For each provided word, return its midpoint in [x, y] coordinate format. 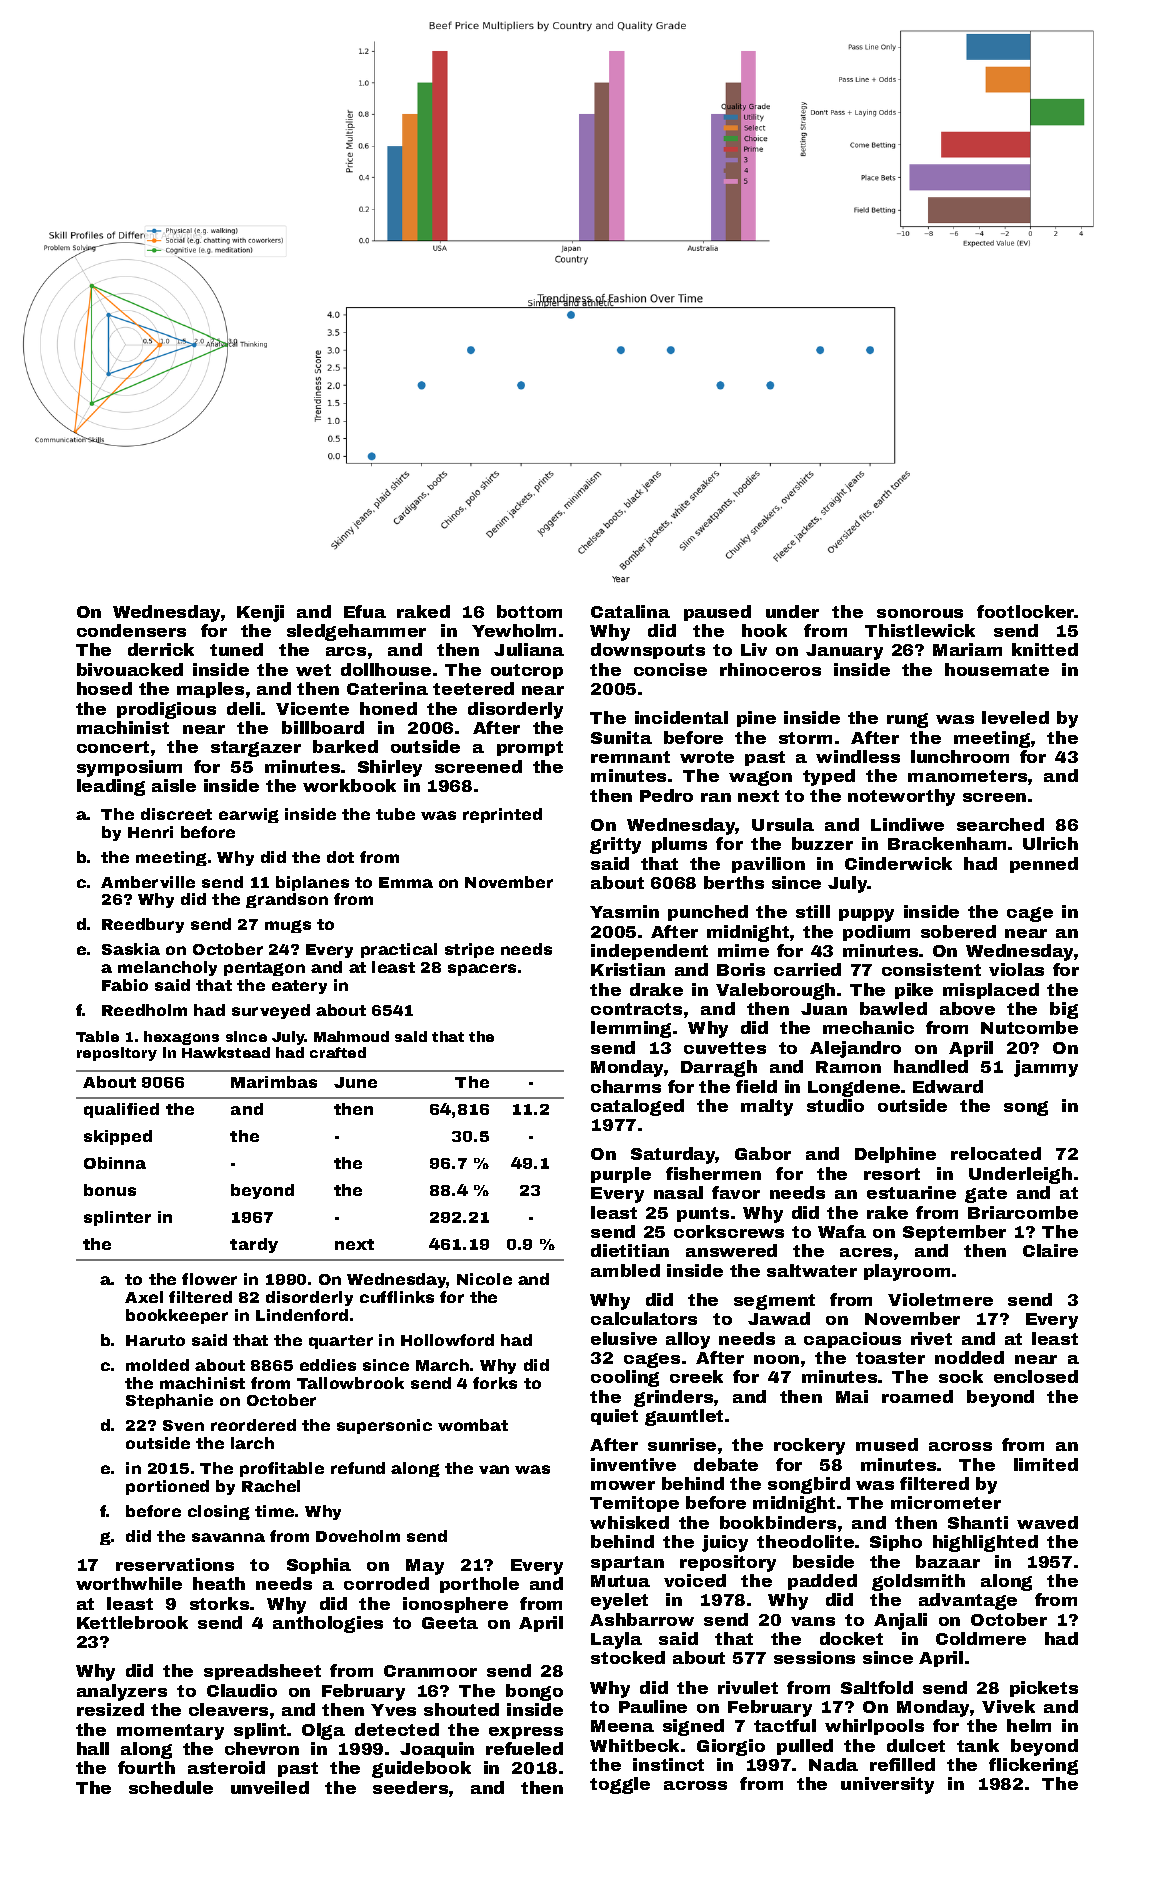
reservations [175, 1564]
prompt [530, 748]
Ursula [783, 824]
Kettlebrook [132, 1622]
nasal [678, 1192]
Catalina [630, 611]
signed [693, 1727]
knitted [1045, 649]
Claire [1050, 1250]
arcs [346, 651]
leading [111, 787]
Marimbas [274, 1082]
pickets [1044, 1689]
